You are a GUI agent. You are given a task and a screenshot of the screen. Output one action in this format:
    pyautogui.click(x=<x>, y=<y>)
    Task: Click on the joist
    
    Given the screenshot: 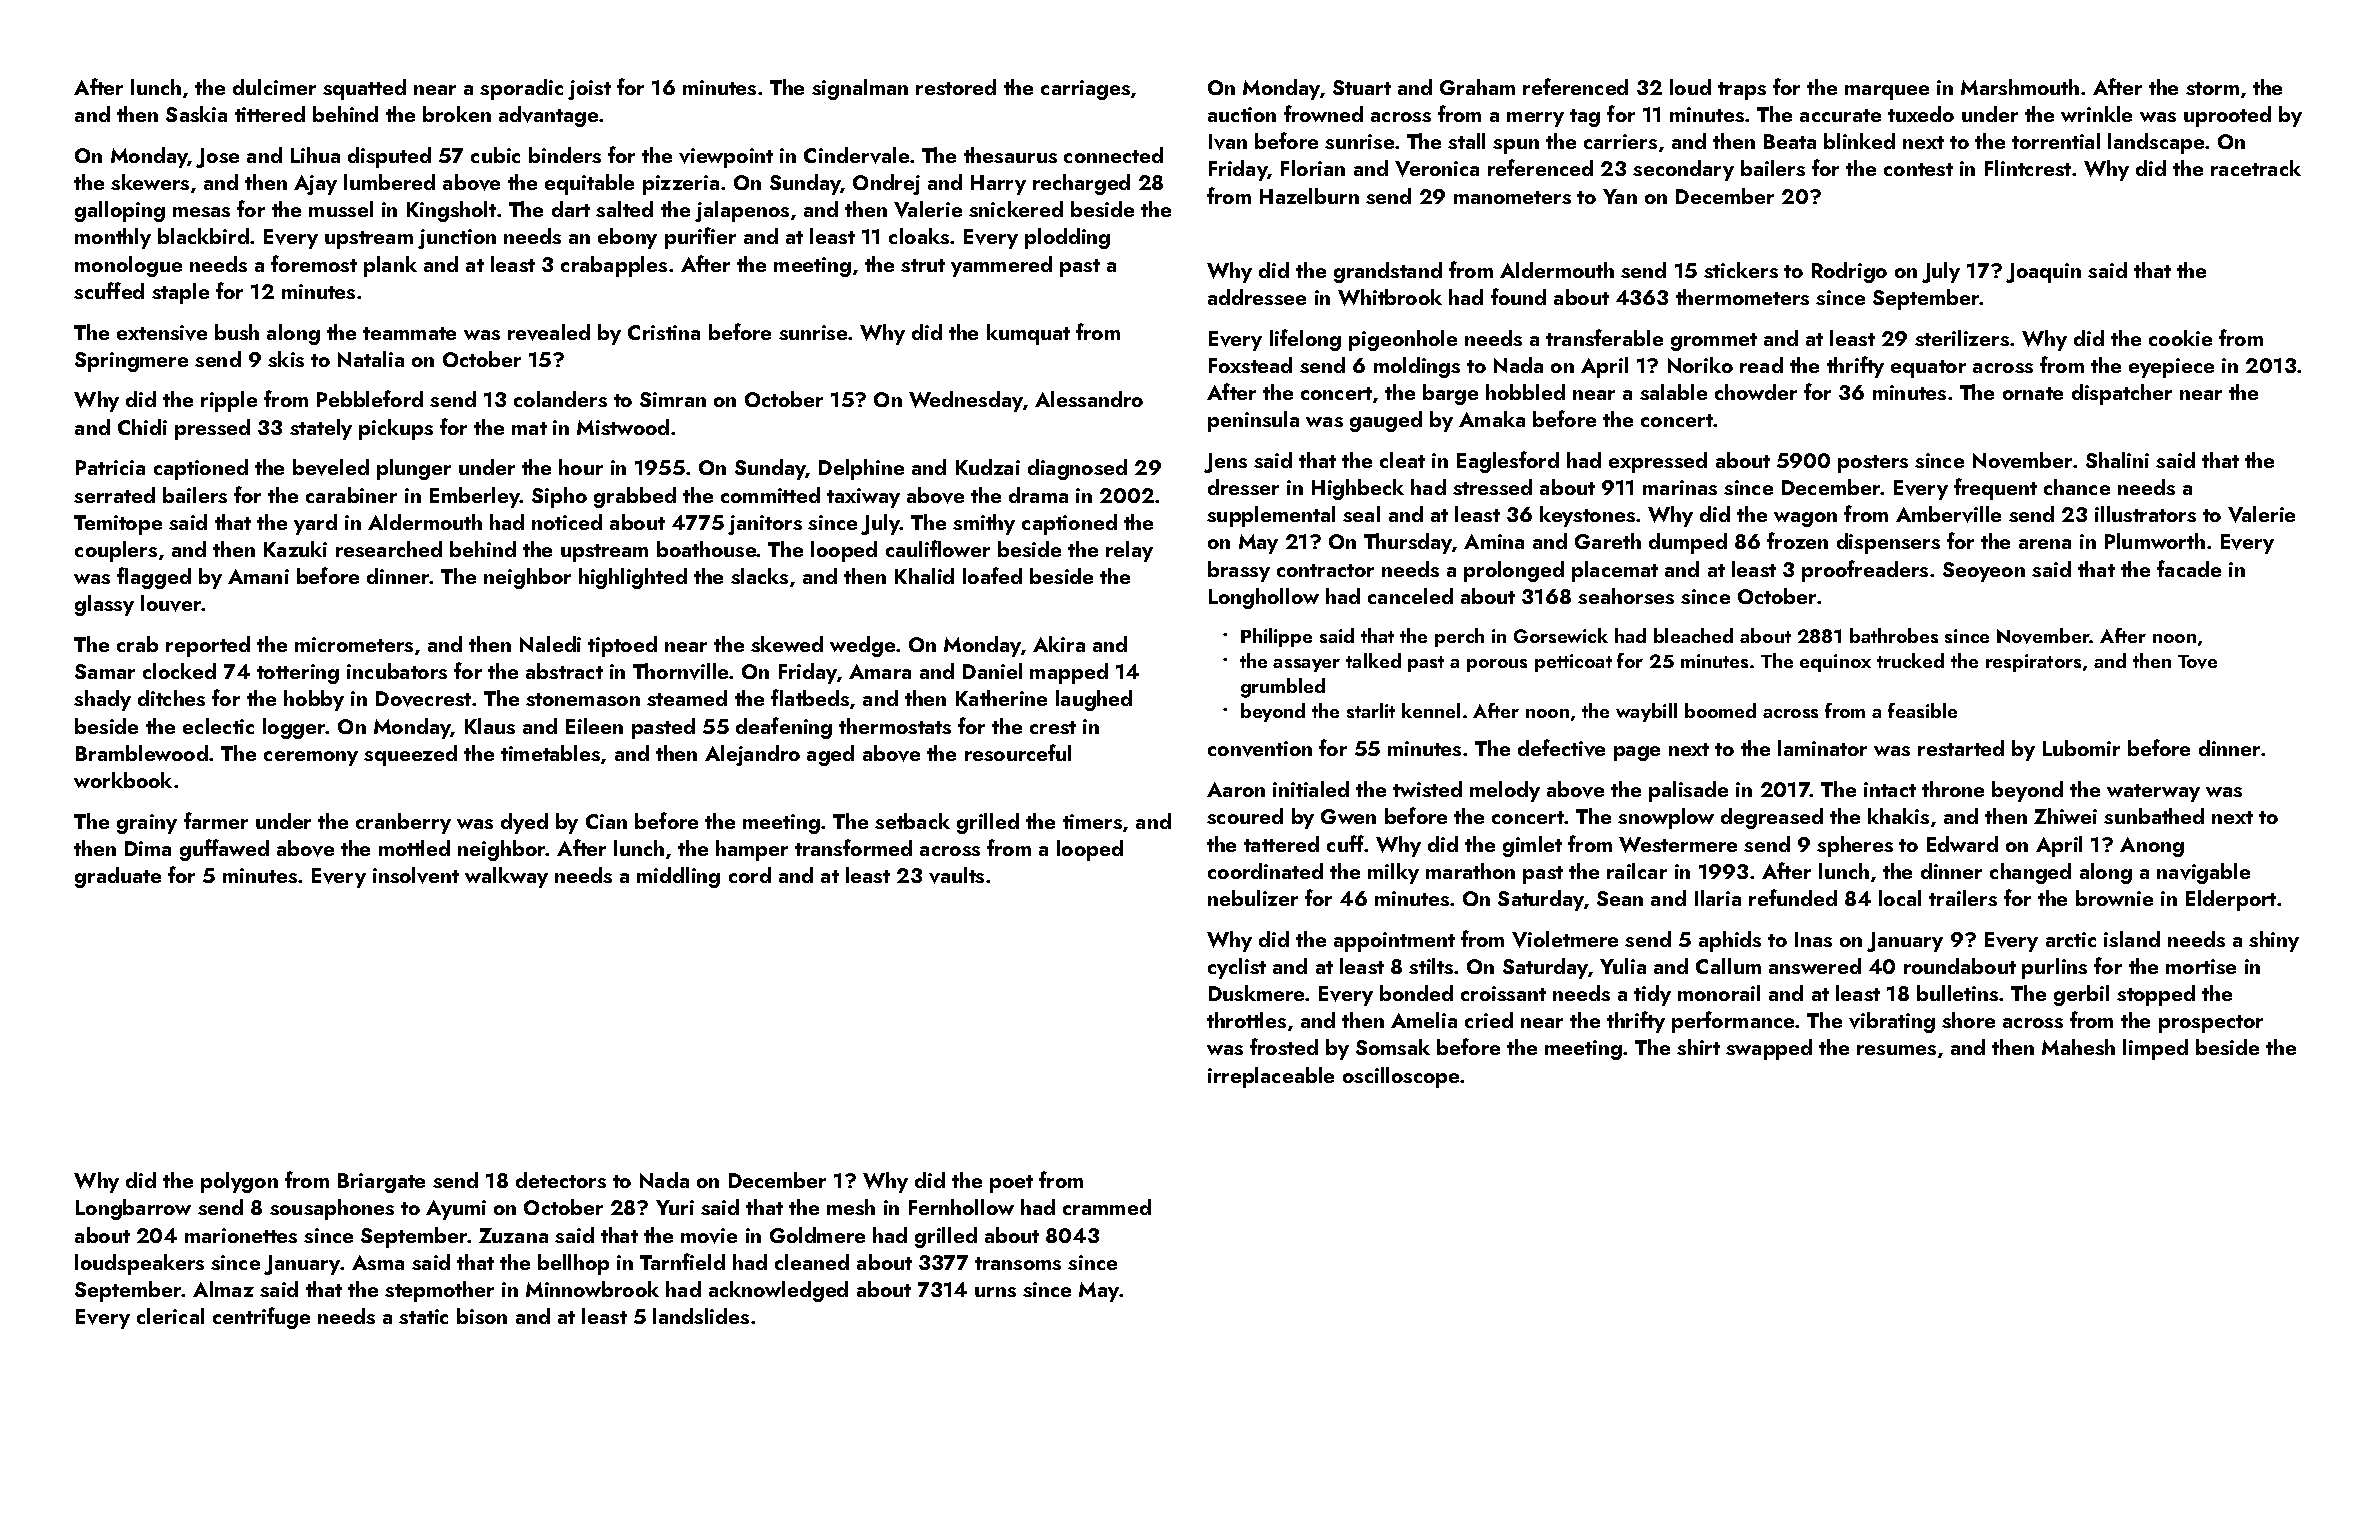 What is the action you would take?
    pyautogui.click(x=589, y=90)
